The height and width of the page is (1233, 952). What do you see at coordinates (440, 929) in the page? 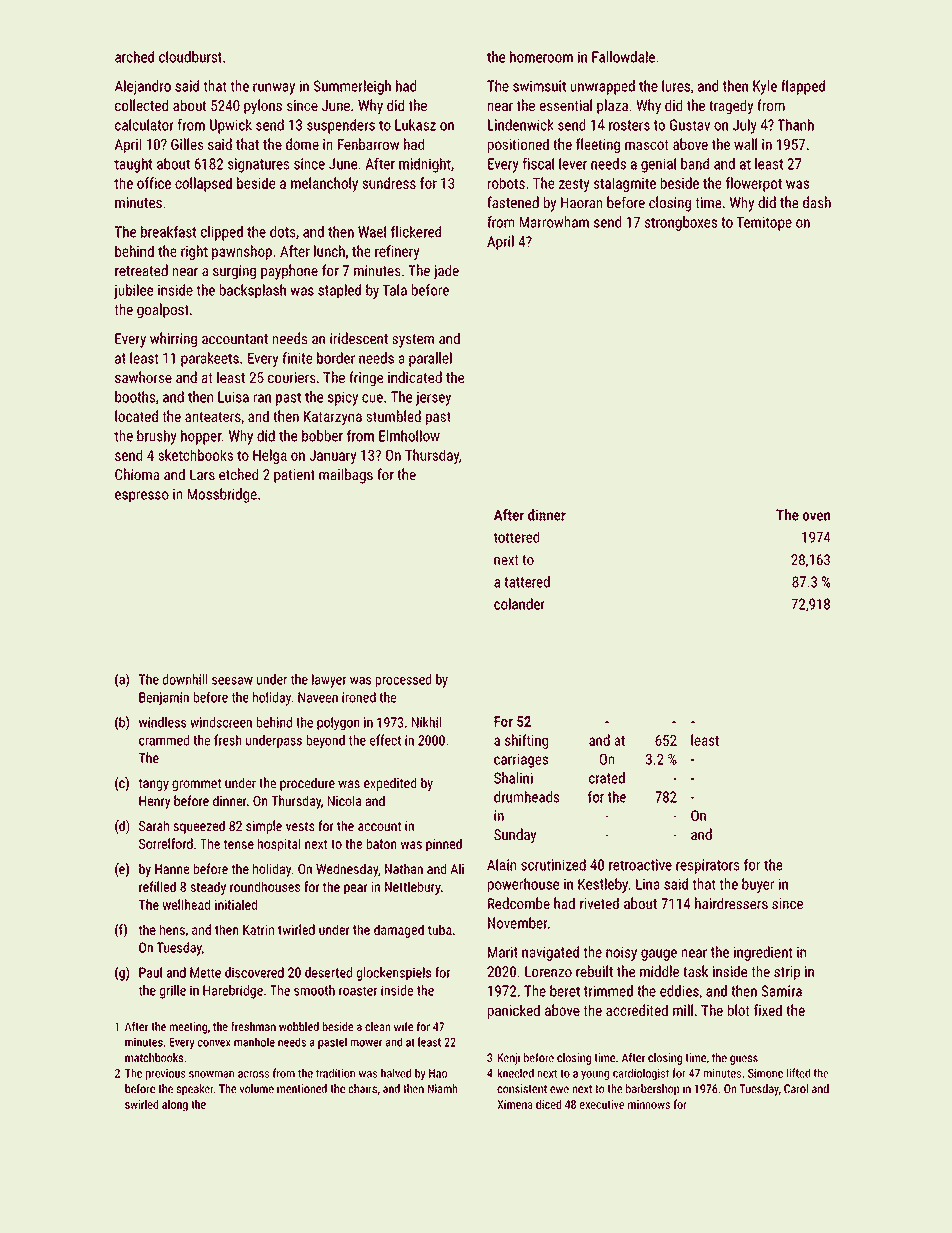
I see `tuba` at bounding box center [440, 929].
